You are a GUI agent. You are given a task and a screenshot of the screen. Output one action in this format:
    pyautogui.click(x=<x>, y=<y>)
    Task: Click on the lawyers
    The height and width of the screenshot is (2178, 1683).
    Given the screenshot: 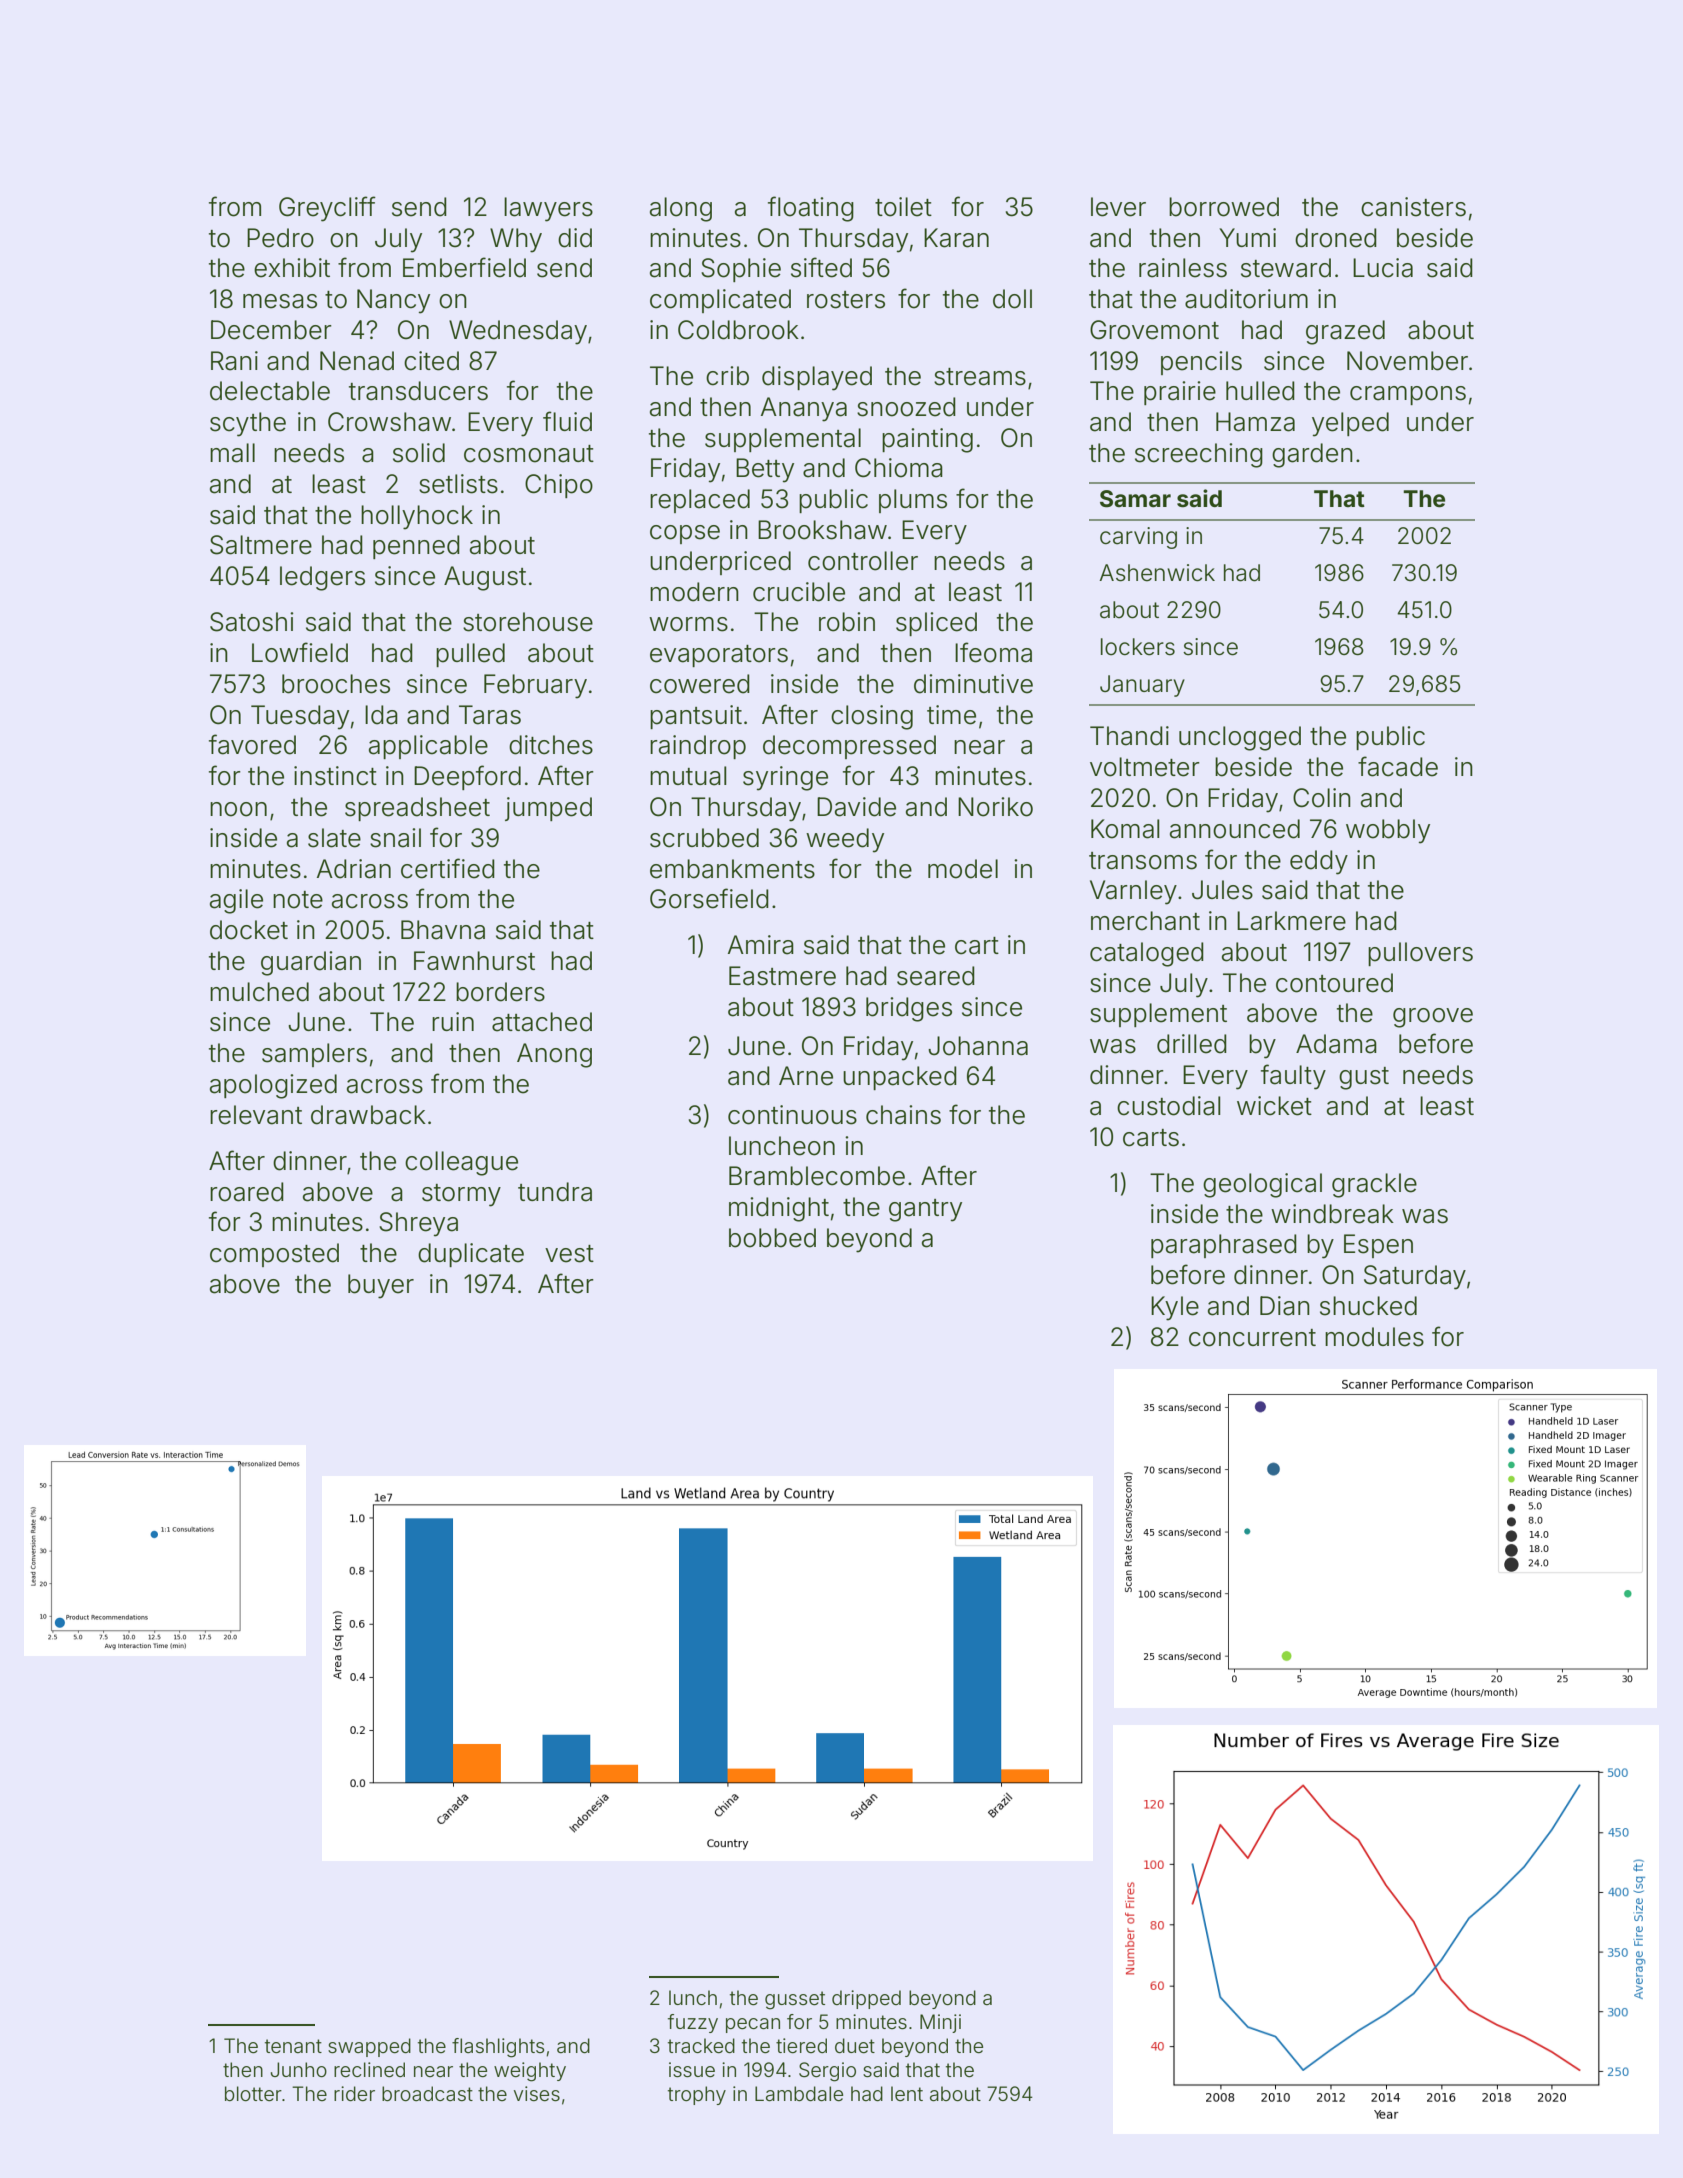 What is the action you would take?
    pyautogui.click(x=548, y=209)
